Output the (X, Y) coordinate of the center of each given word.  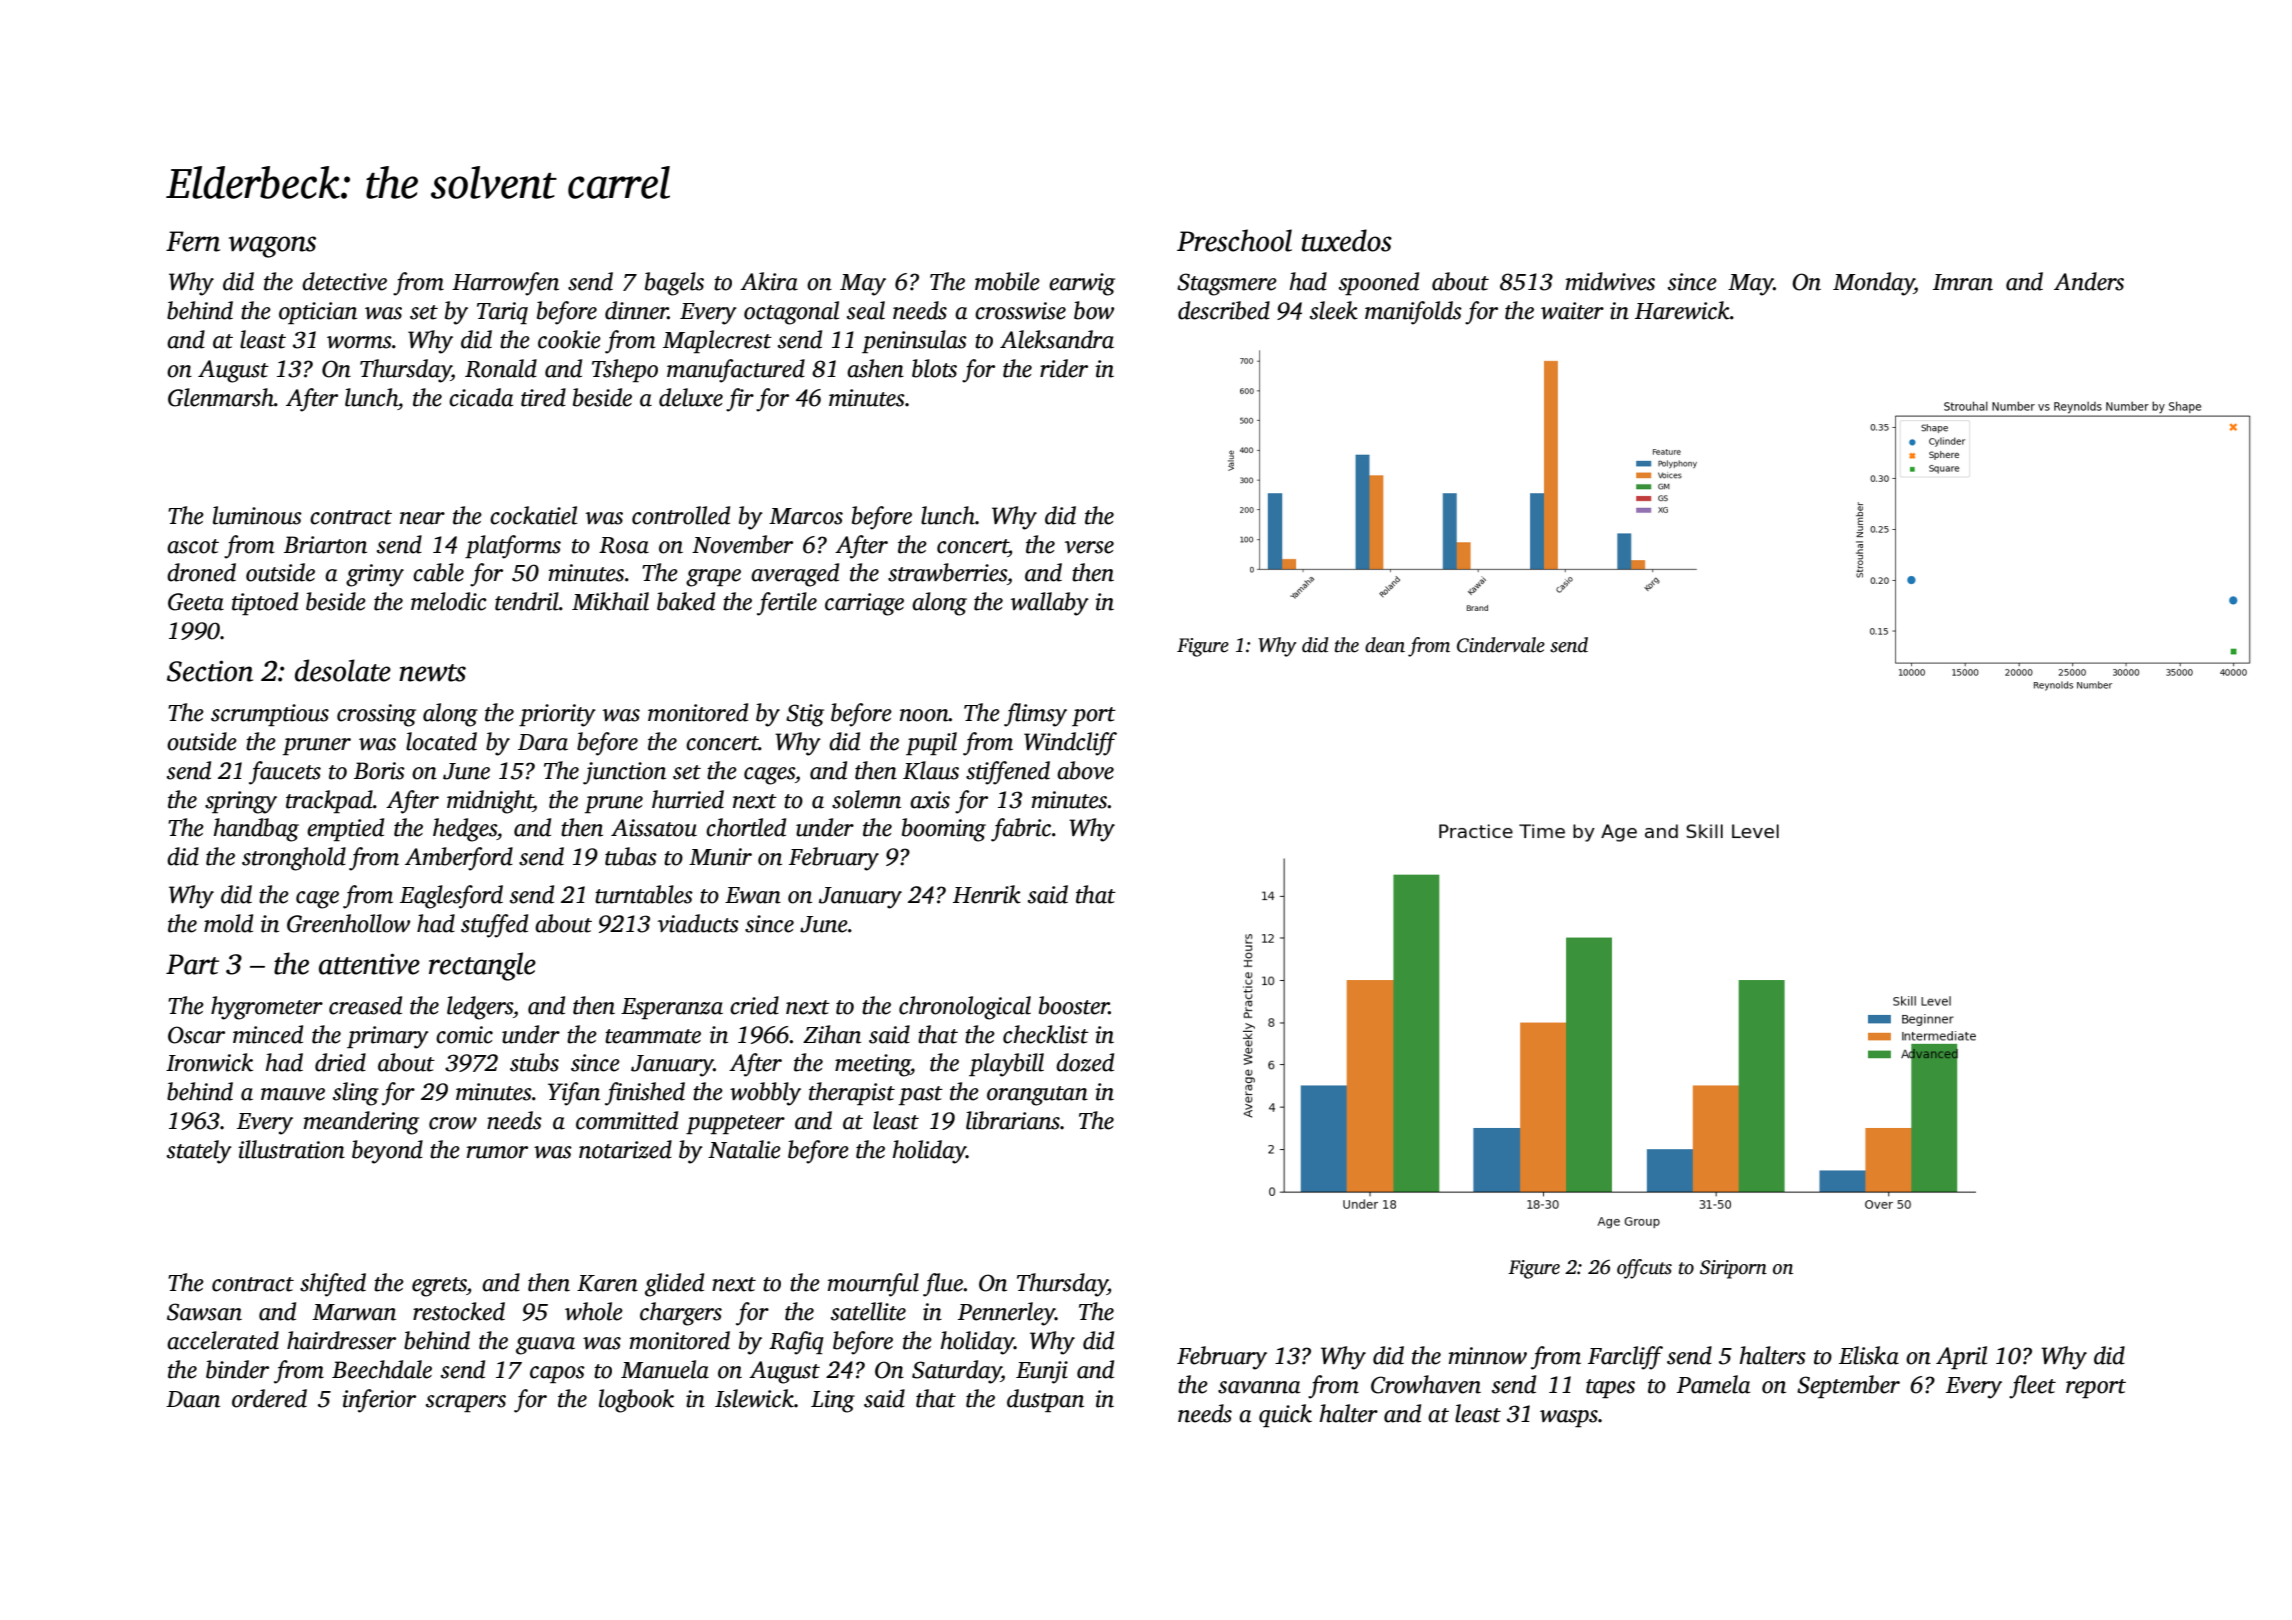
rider (1064, 368)
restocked (459, 1311)
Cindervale (1501, 645)
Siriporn (1733, 1269)
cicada (481, 397)
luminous (257, 515)
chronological (965, 1008)
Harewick (1682, 310)
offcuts (1644, 1269)
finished (645, 1094)
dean (1385, 645)
